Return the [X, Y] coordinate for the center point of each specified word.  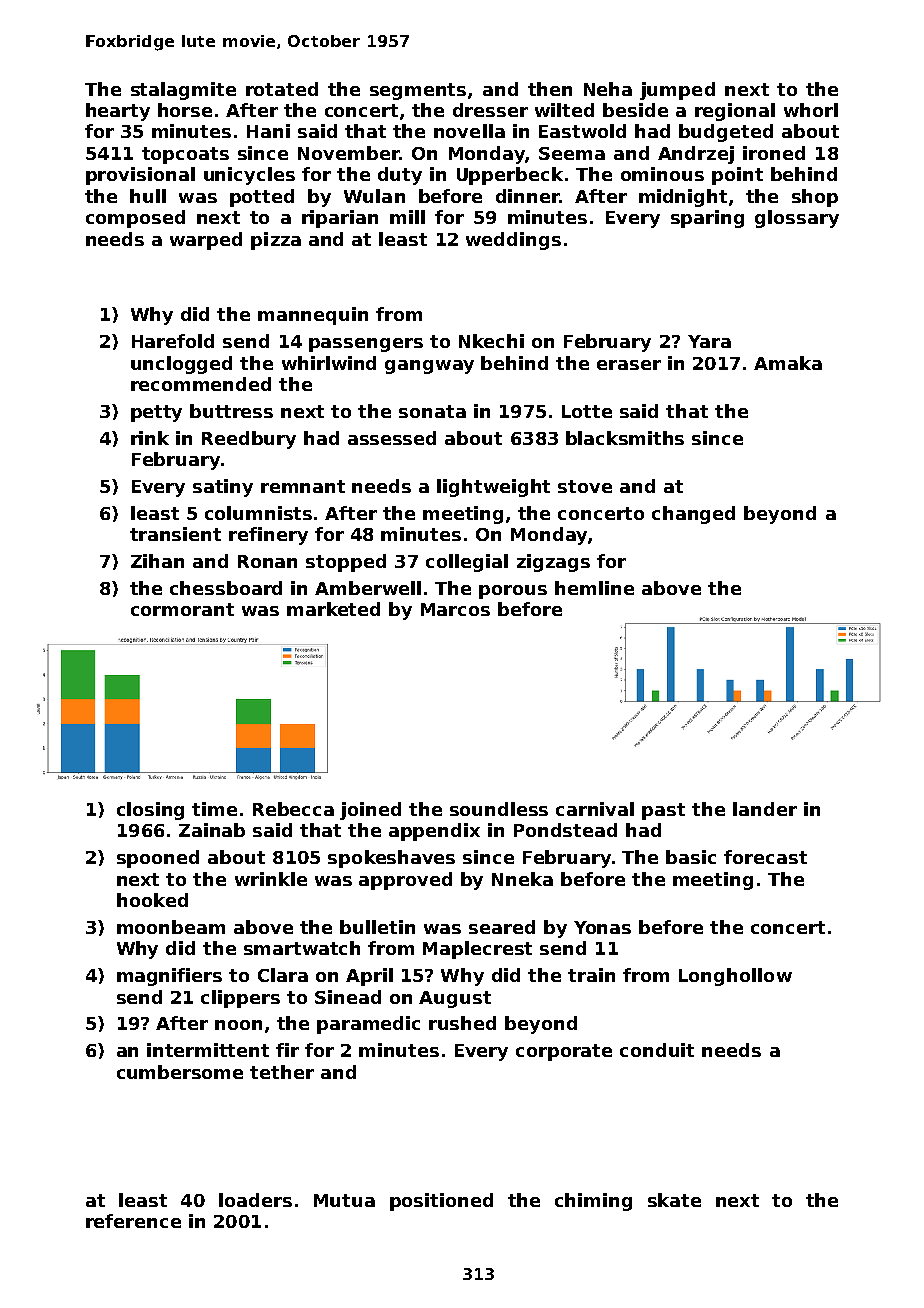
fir [287, 1050]
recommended [201, 384]
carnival [595, 809]
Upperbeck [510, 176]
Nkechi [491, 341]
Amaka [788, 363]
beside [635, 110]
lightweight [493, 488]
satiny [223, 488]
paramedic [368, 1025]
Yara [709, 341]
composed [135, 219]
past [663, 811]
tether [282, 1072]
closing [150, 811]
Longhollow [735, 977]
